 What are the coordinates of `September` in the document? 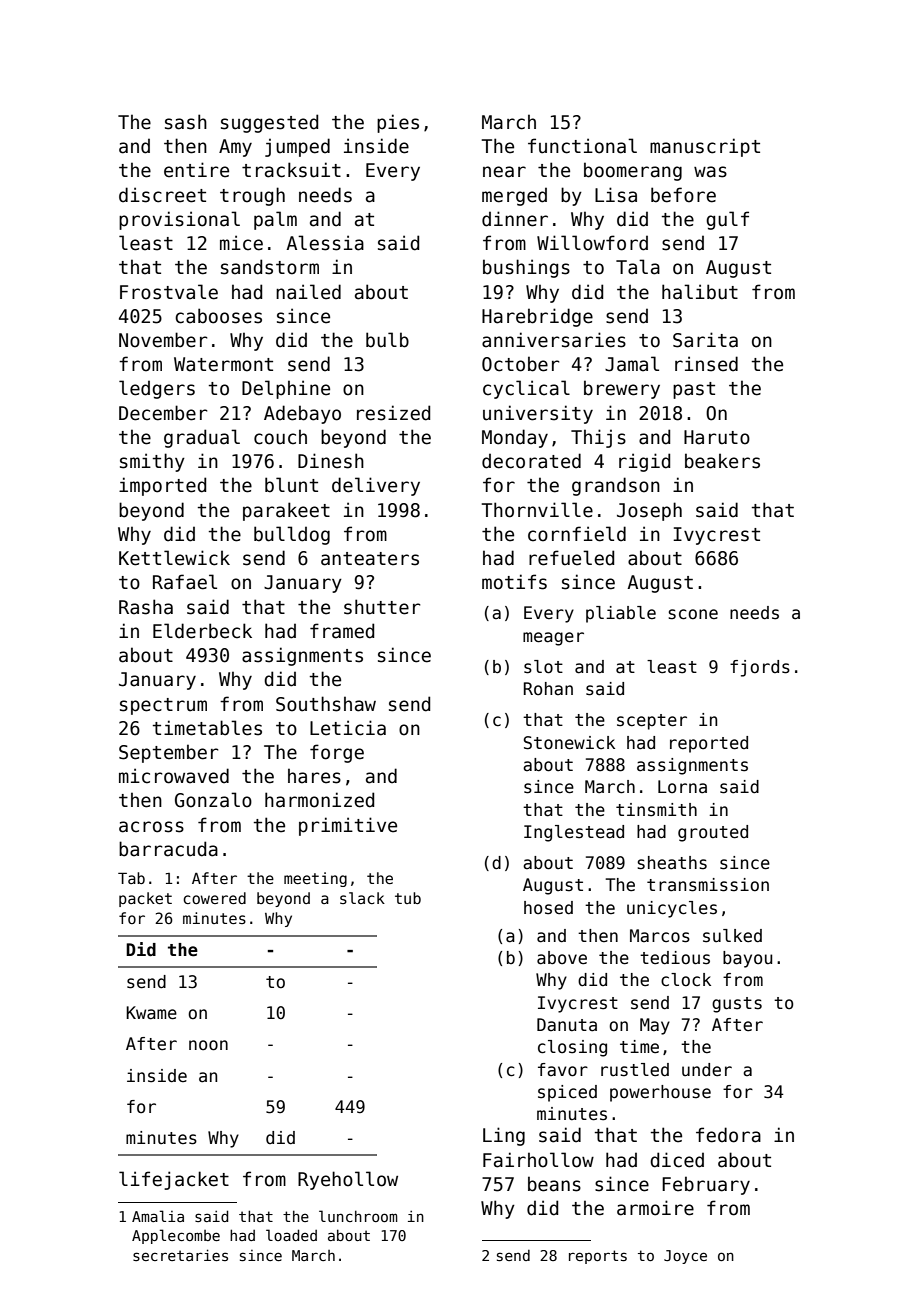 It's located at (168, 753).
